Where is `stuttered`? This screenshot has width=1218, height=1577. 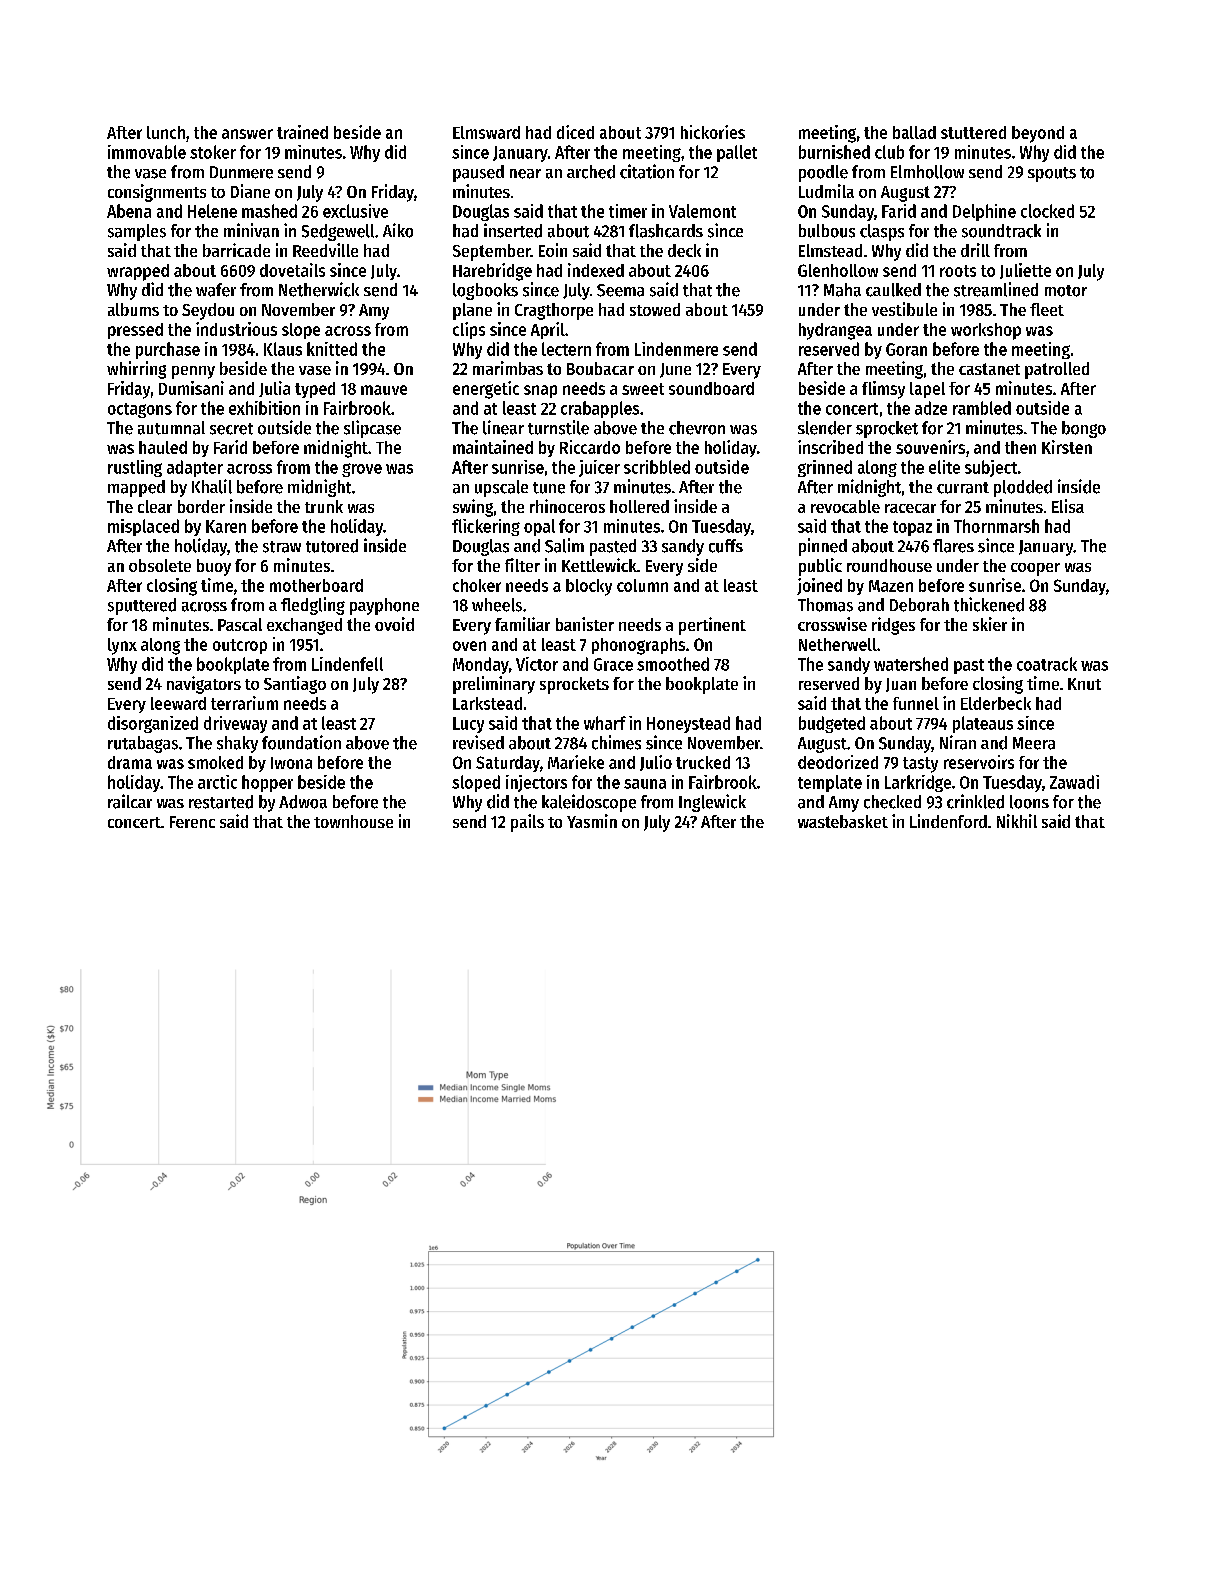 stuttered is located at coordinates (973, 132).
